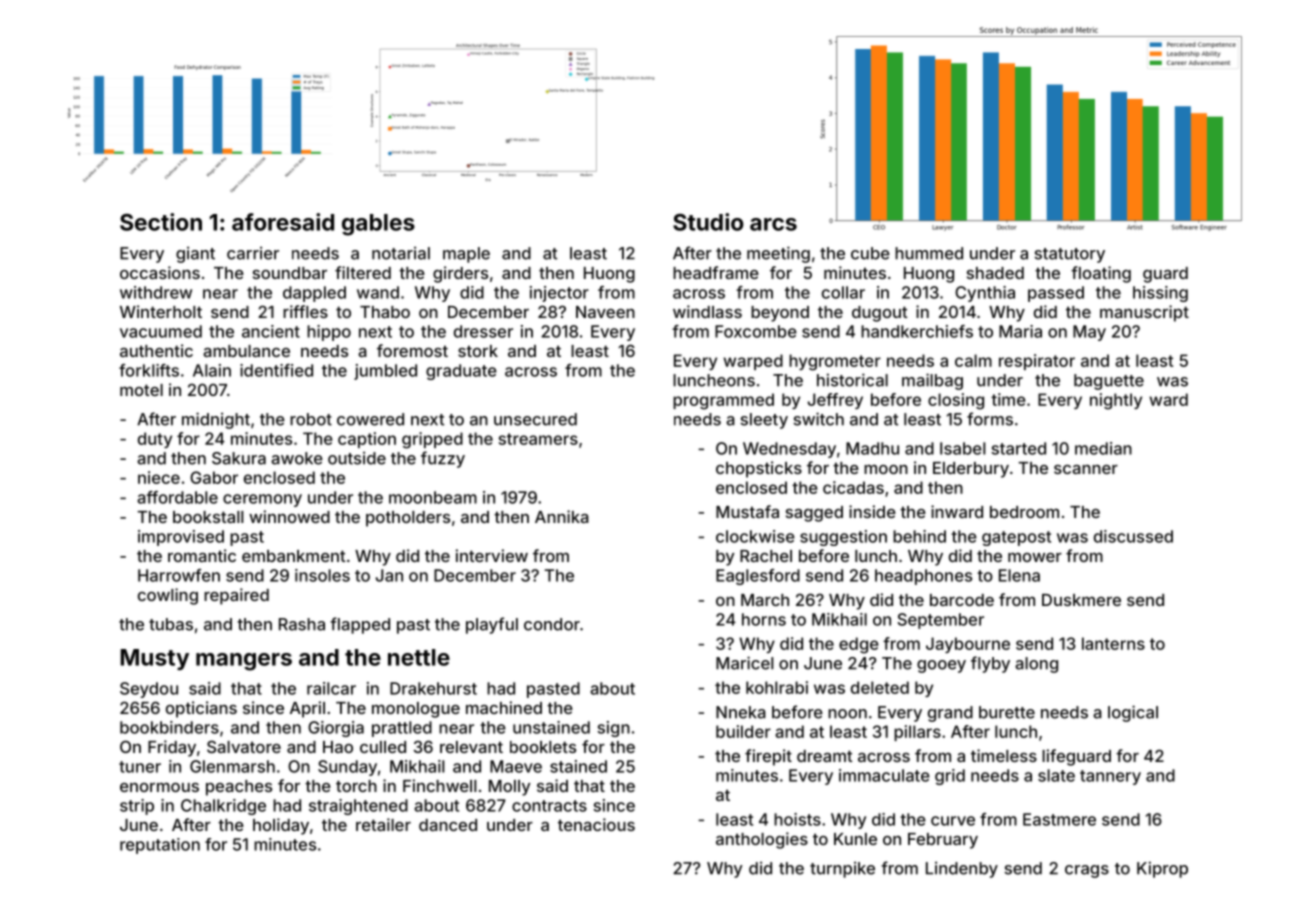 Image resolution: width=1308 pixels, height=924 pixels. What do you see at coordinates (159, 787) in the screenshot?
I see `enormous` at bounding box center [159, 787].
